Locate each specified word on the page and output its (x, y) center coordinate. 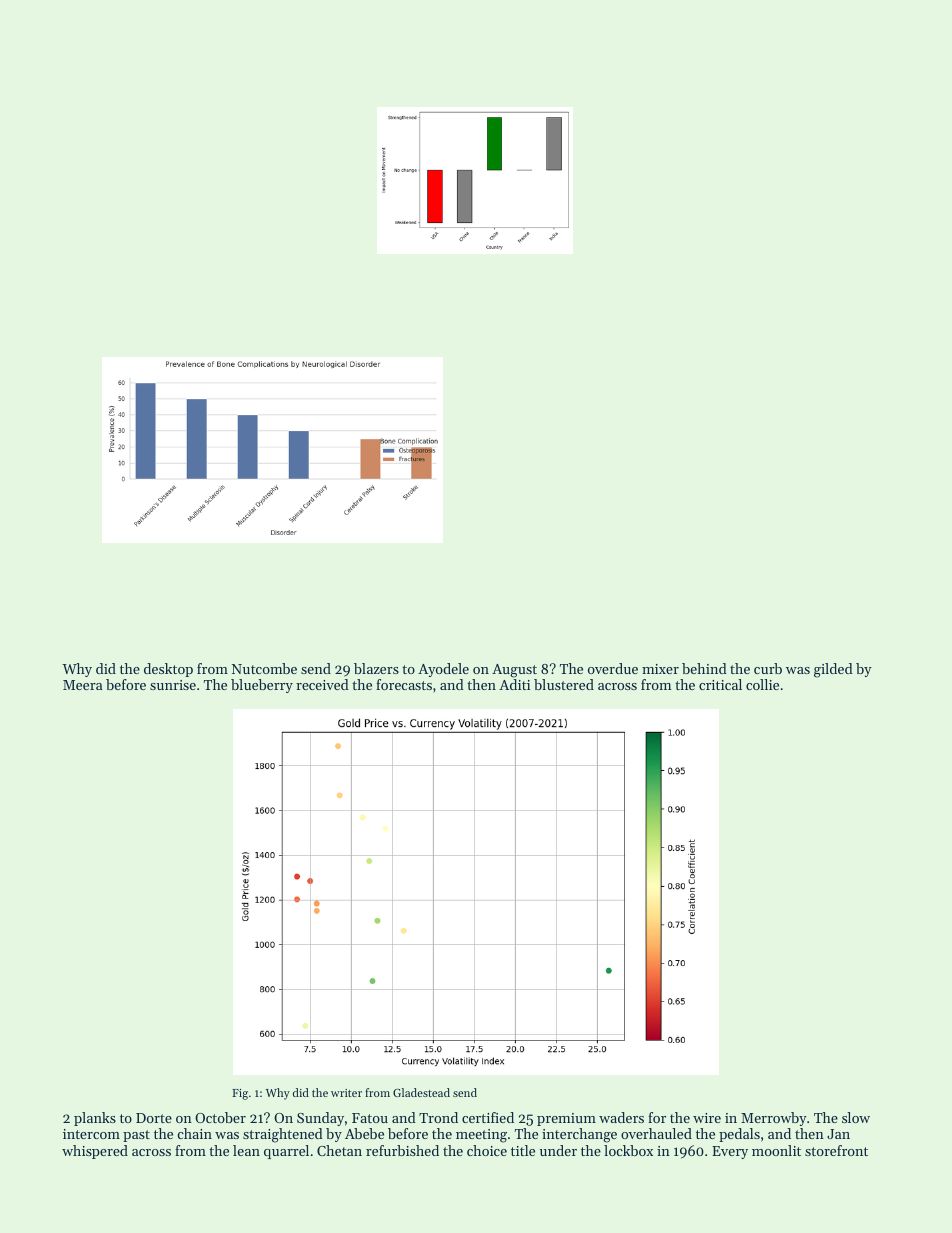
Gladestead (421, 1092)
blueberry (262, 686)
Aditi (514, 684)
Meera (82, 685)
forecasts (404, 684)
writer (346, 1093)
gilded (833, 670)
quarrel (286, 1152)
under (558, 1150)
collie (762, 684)
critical (720, 684)
